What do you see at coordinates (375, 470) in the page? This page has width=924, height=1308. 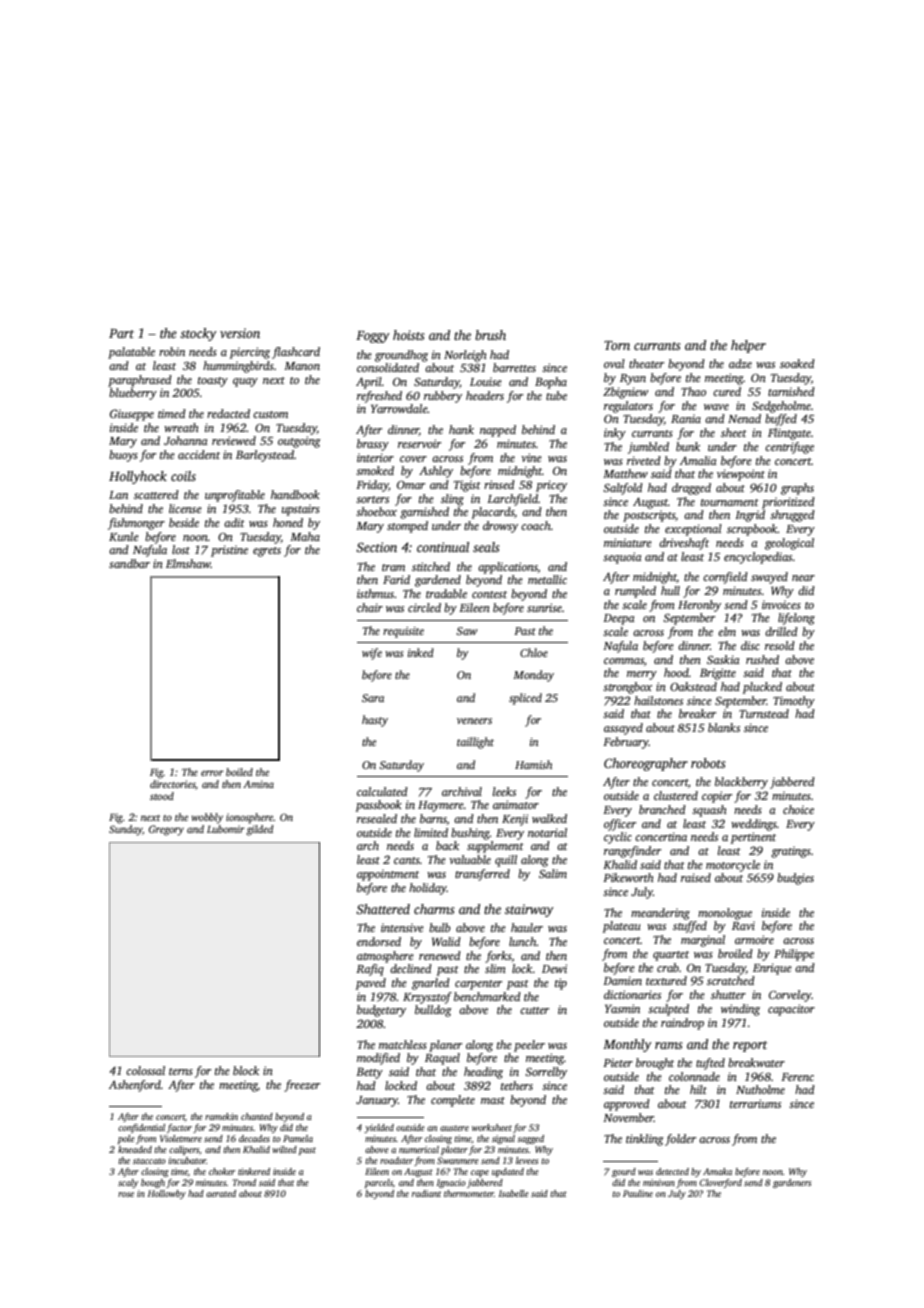 I see `smoked` at bounding box center [375, 470].
